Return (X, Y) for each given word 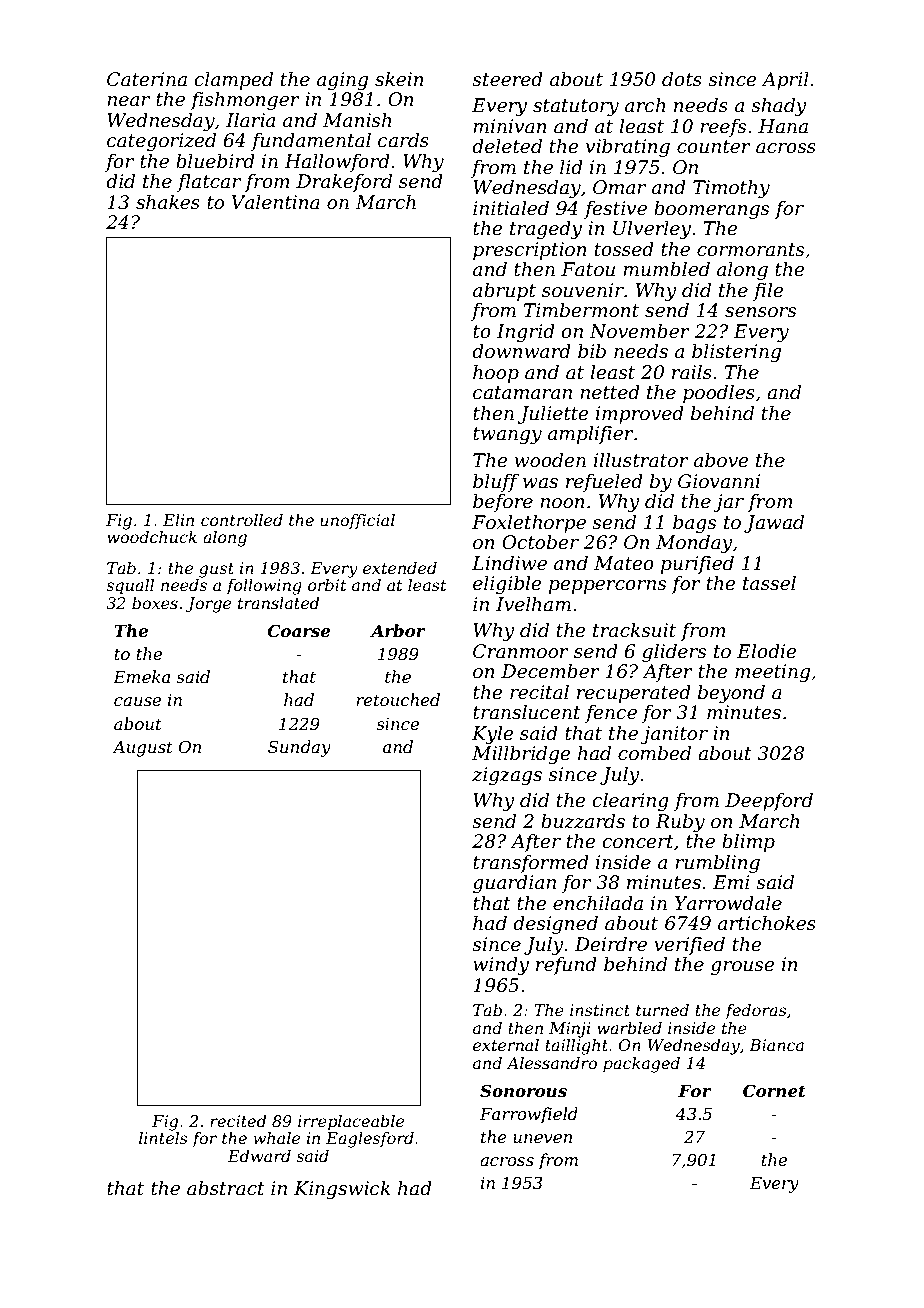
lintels (163, 1138)
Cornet (774, 1090)
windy (501, 966)
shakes (168, 202)
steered (507, 79)
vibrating (628, 148)
